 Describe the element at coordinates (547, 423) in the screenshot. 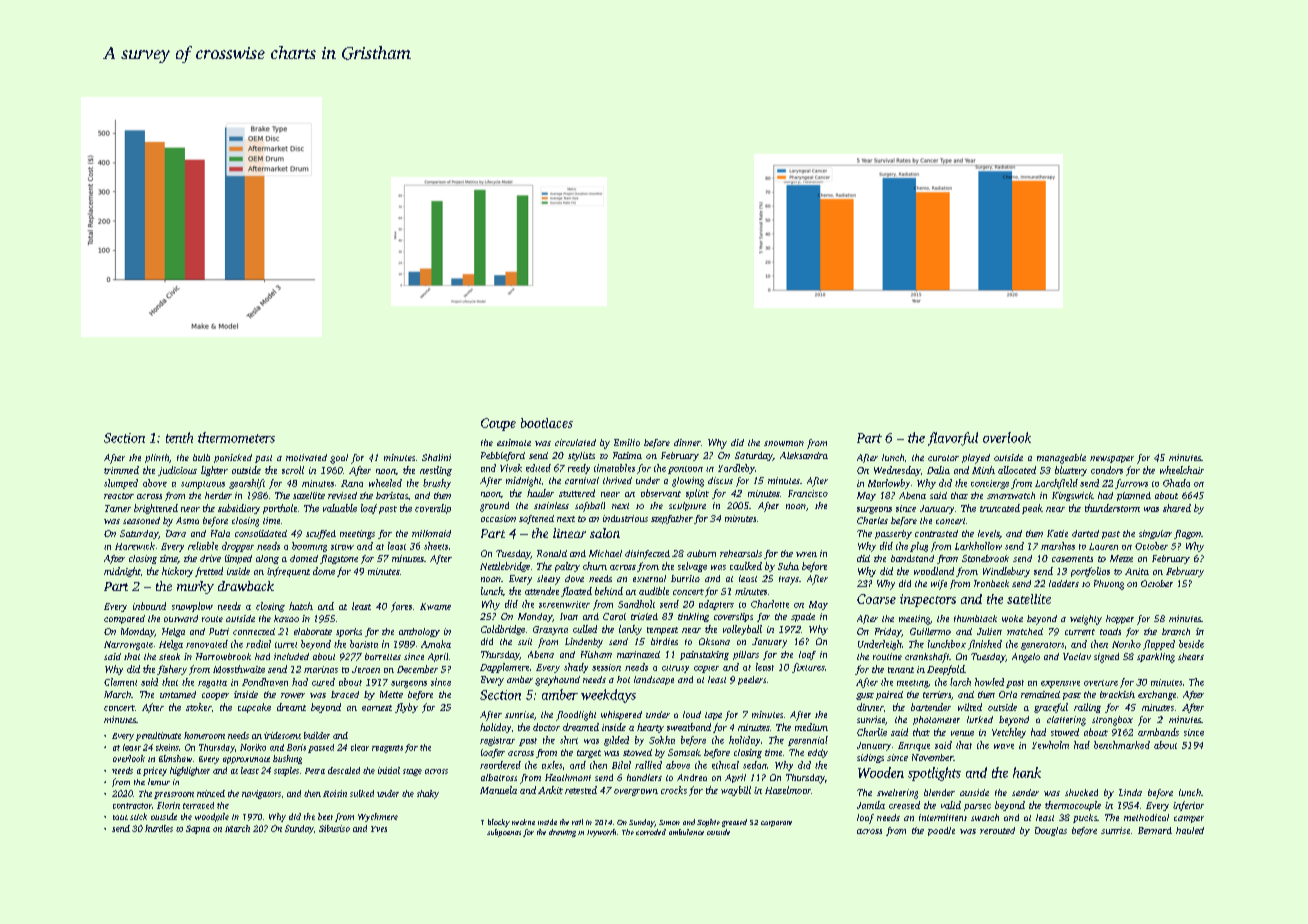

I see `bootlaces` at that location.
